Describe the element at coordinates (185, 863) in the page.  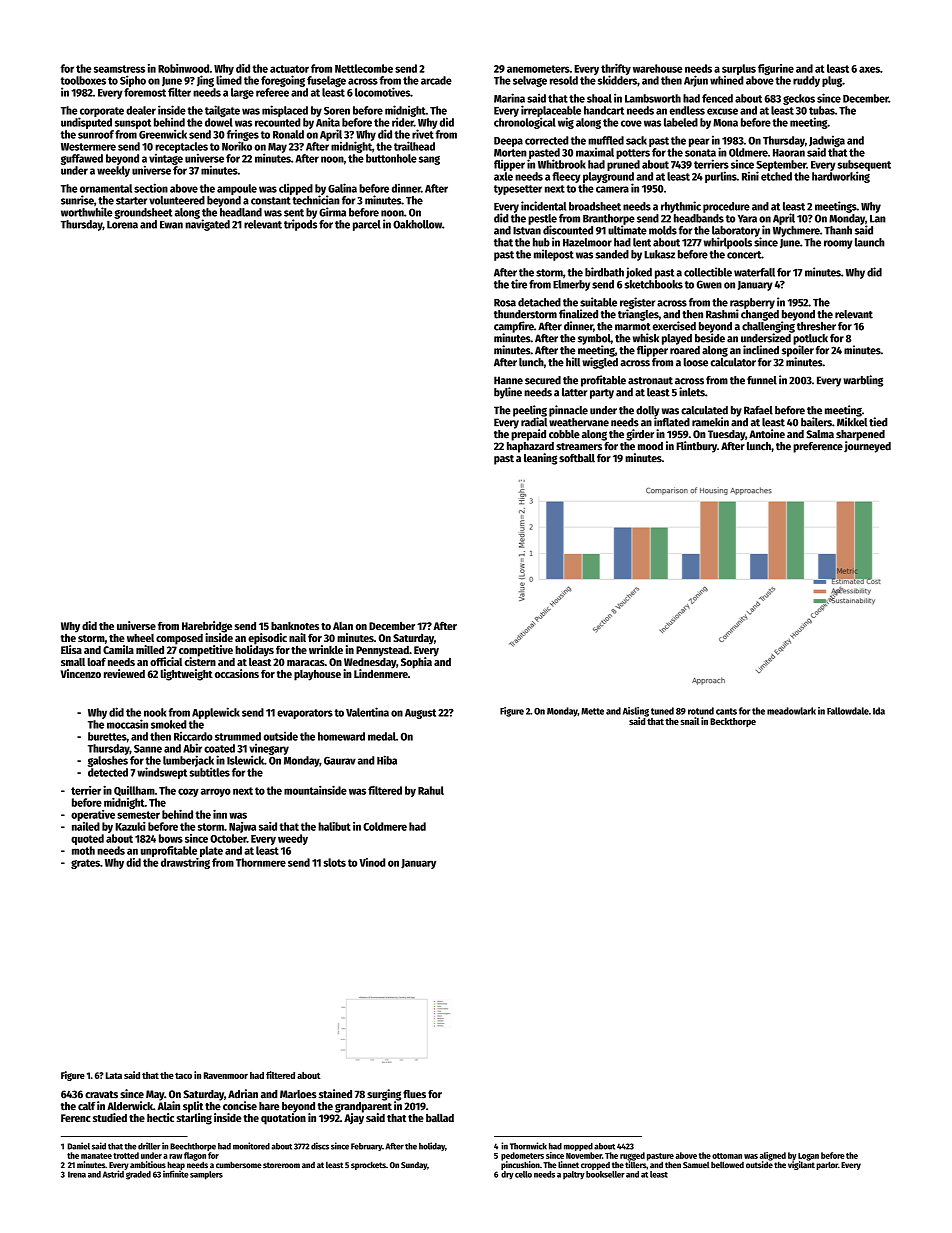
I see `drawstring` at that location.
